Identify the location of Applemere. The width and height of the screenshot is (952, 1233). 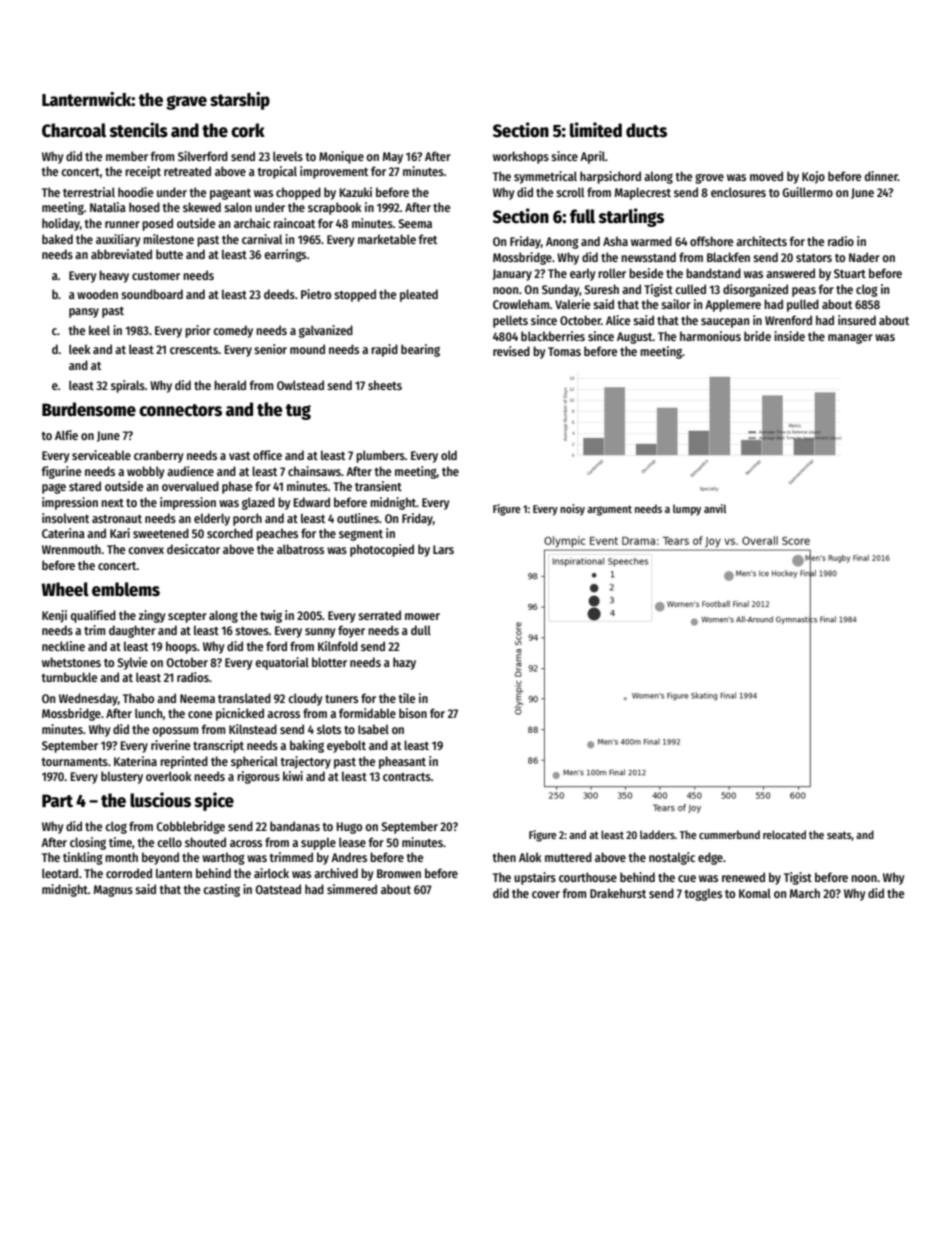
(733, 305).
